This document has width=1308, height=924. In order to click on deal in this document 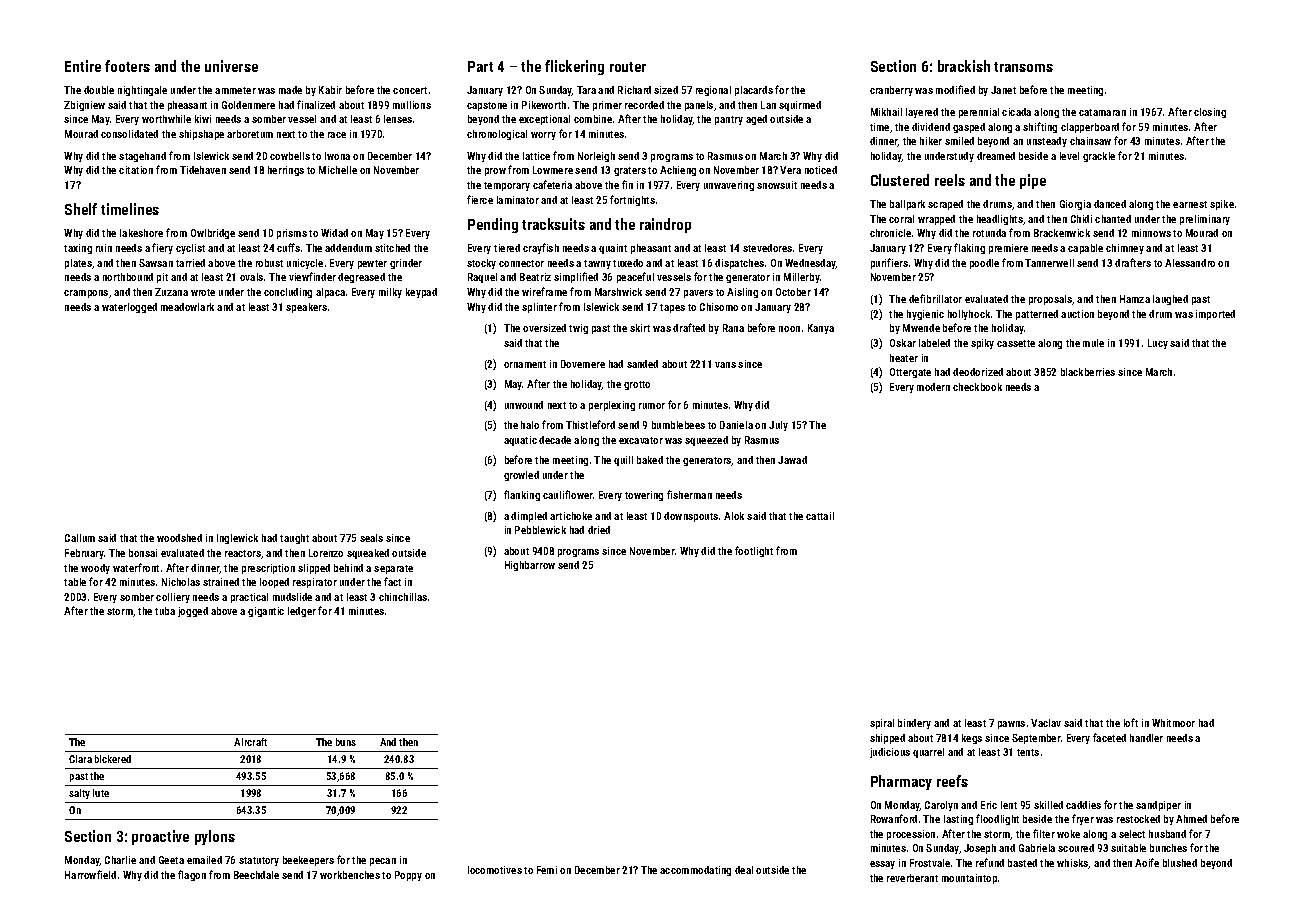, I will do `click(744, 870)`.
